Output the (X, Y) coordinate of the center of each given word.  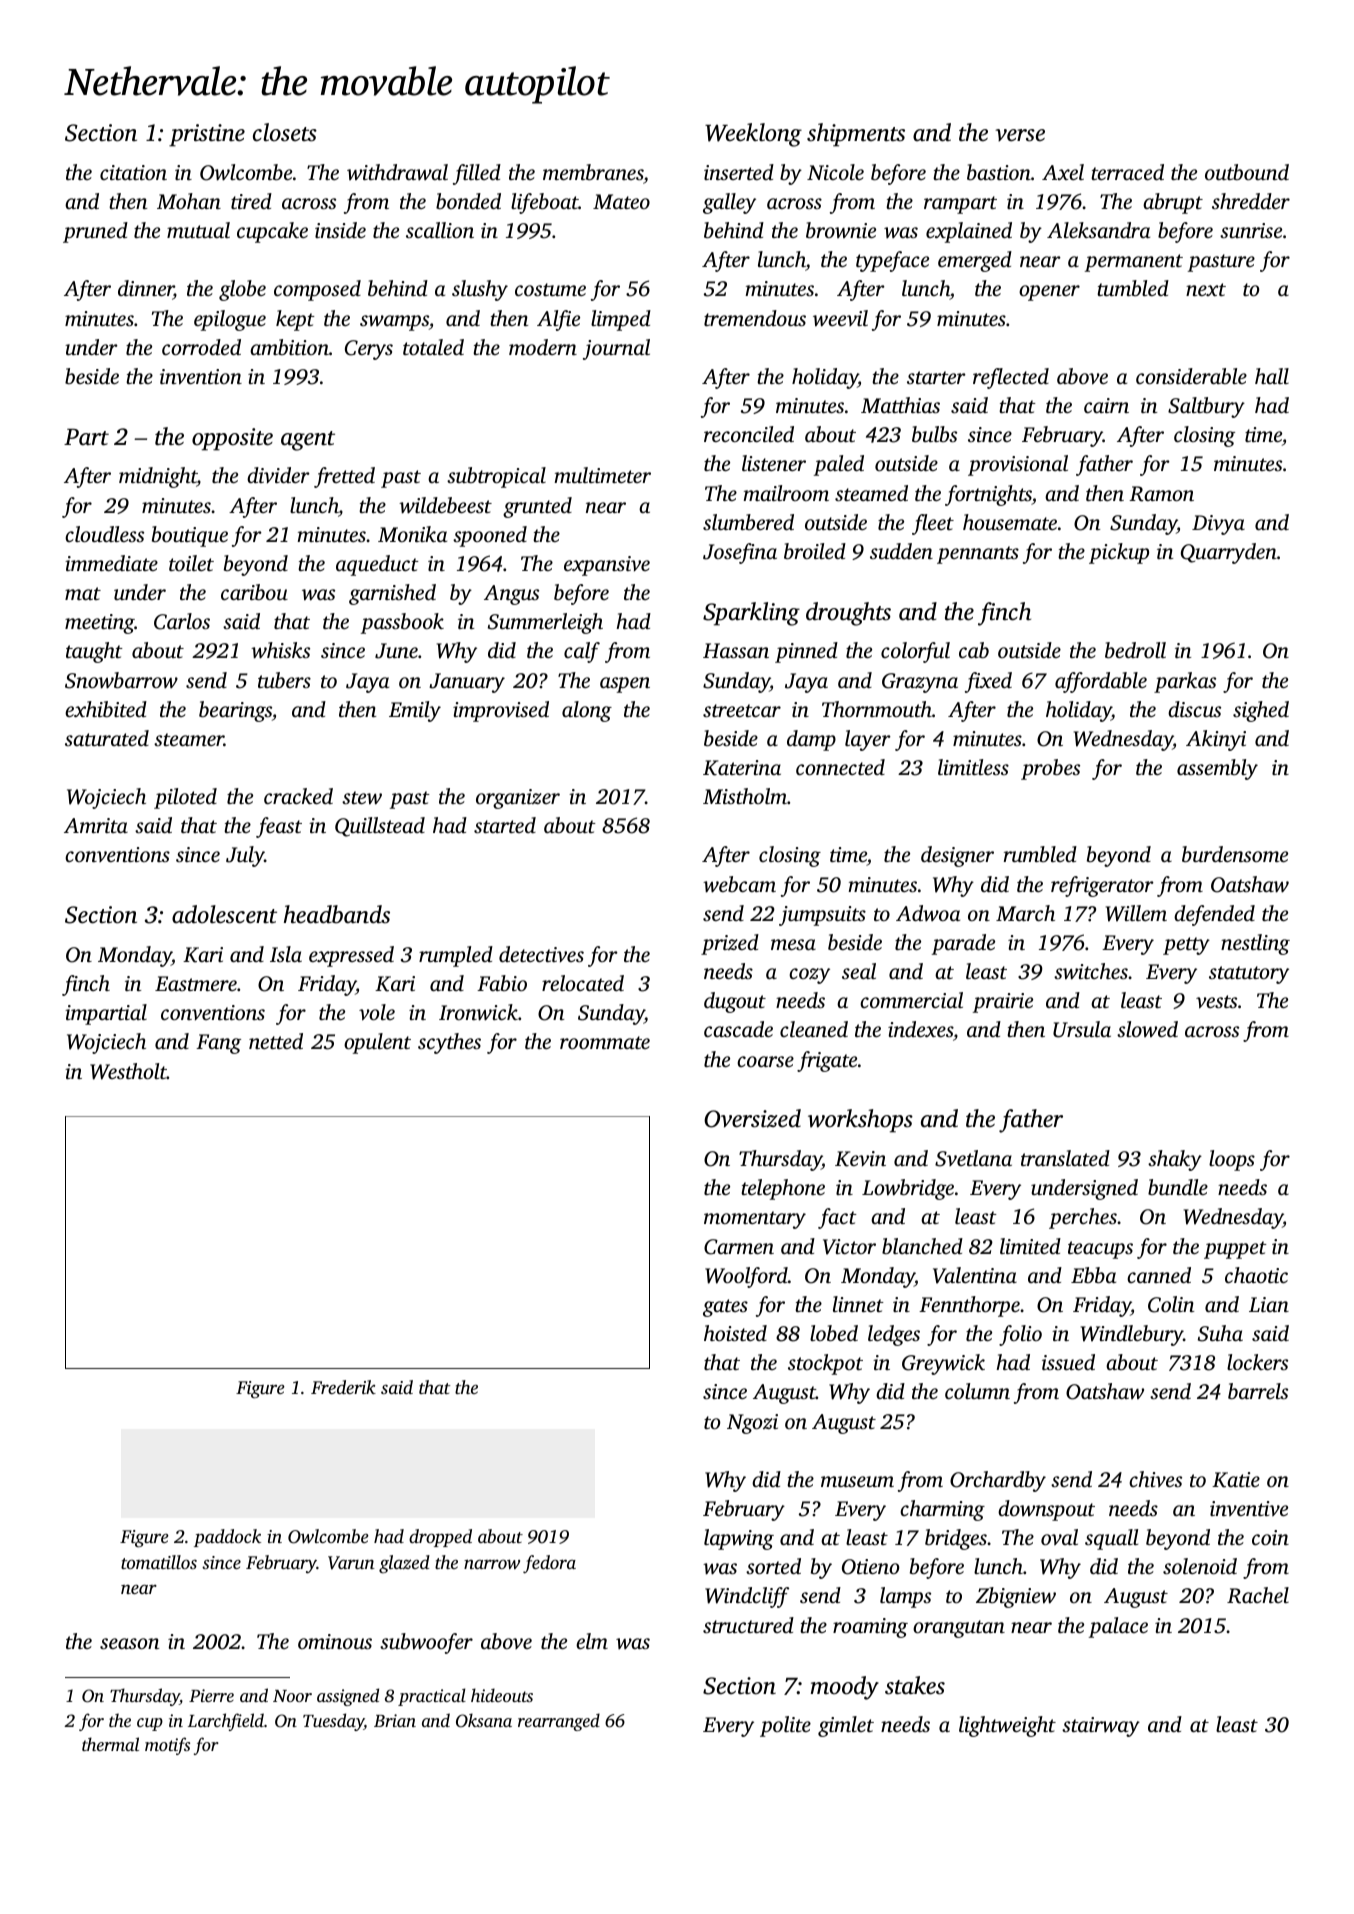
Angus (511, 595)
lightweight (1007, 1726)
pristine (207, 135)
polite (785, 1726)
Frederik (343, 1387)
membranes (593, 172)
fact (837, 1218)
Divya (1218, 525)
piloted (185, 798)
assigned (348, 1697)
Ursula (1082, 1029)
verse (1020, 135)
